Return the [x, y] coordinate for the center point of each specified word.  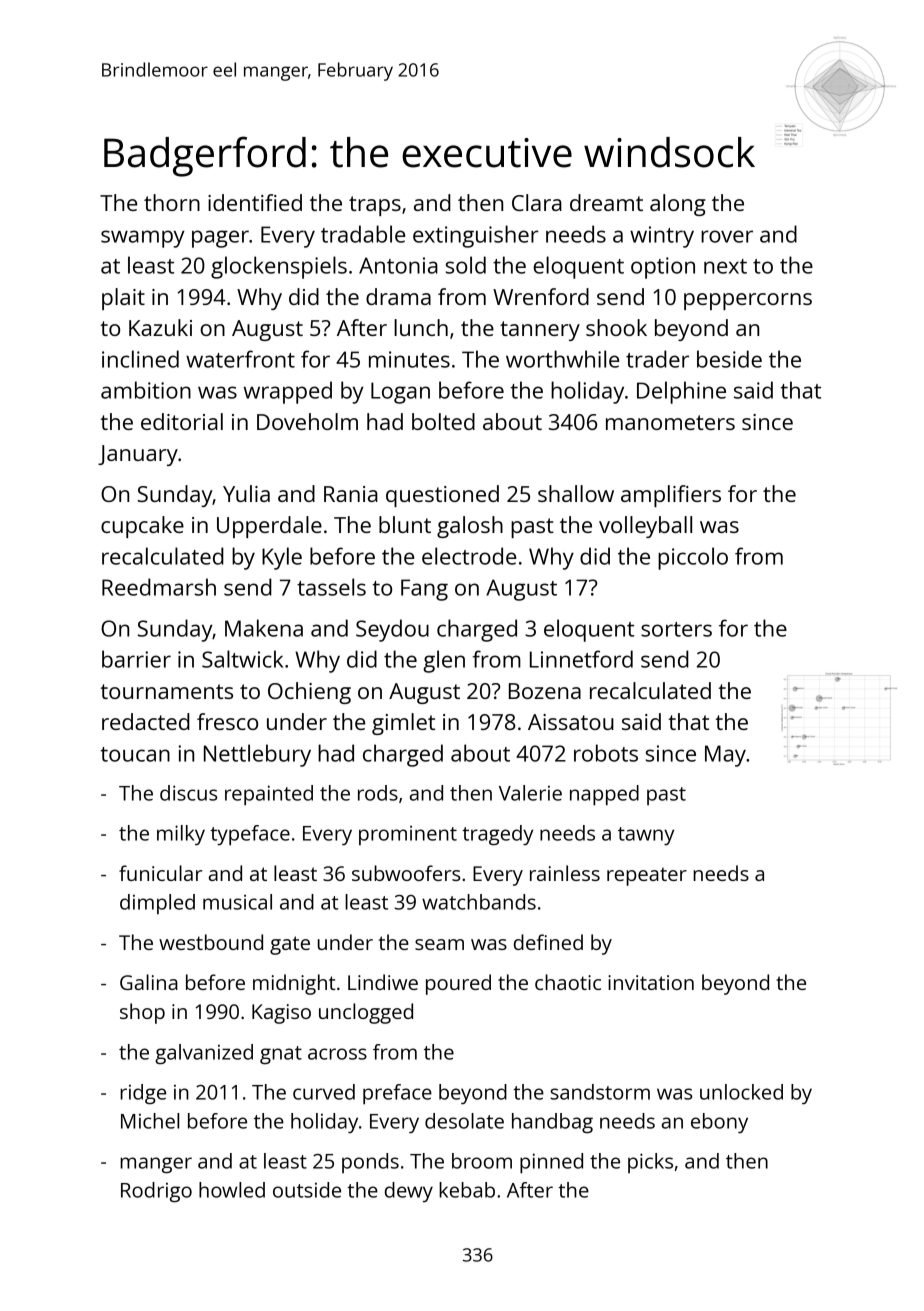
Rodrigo [156, 1192]
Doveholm [307, 421]
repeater [647, 876]
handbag [552, 1123]
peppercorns [748, 301]
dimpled [157, 904]
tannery [540, 331]
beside [729, 359]
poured [458, 984]
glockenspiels [279, 267]
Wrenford [541, 296]
